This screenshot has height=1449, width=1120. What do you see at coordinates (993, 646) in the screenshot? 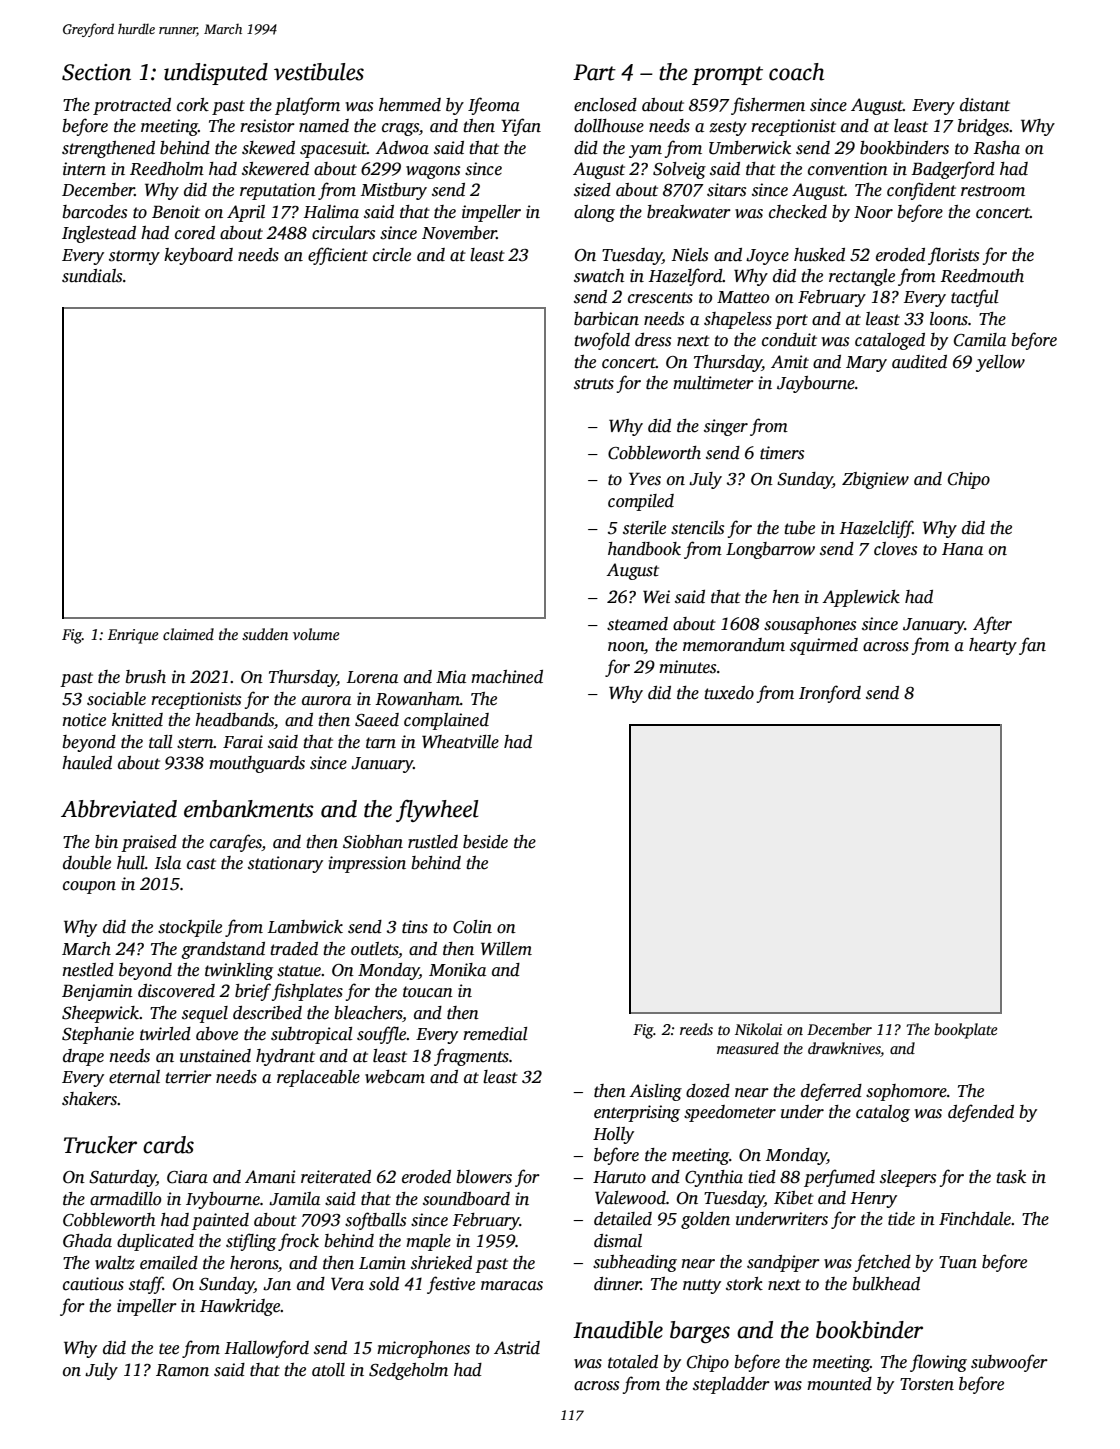
I see `hearty` at bounding box center [993, 646].
